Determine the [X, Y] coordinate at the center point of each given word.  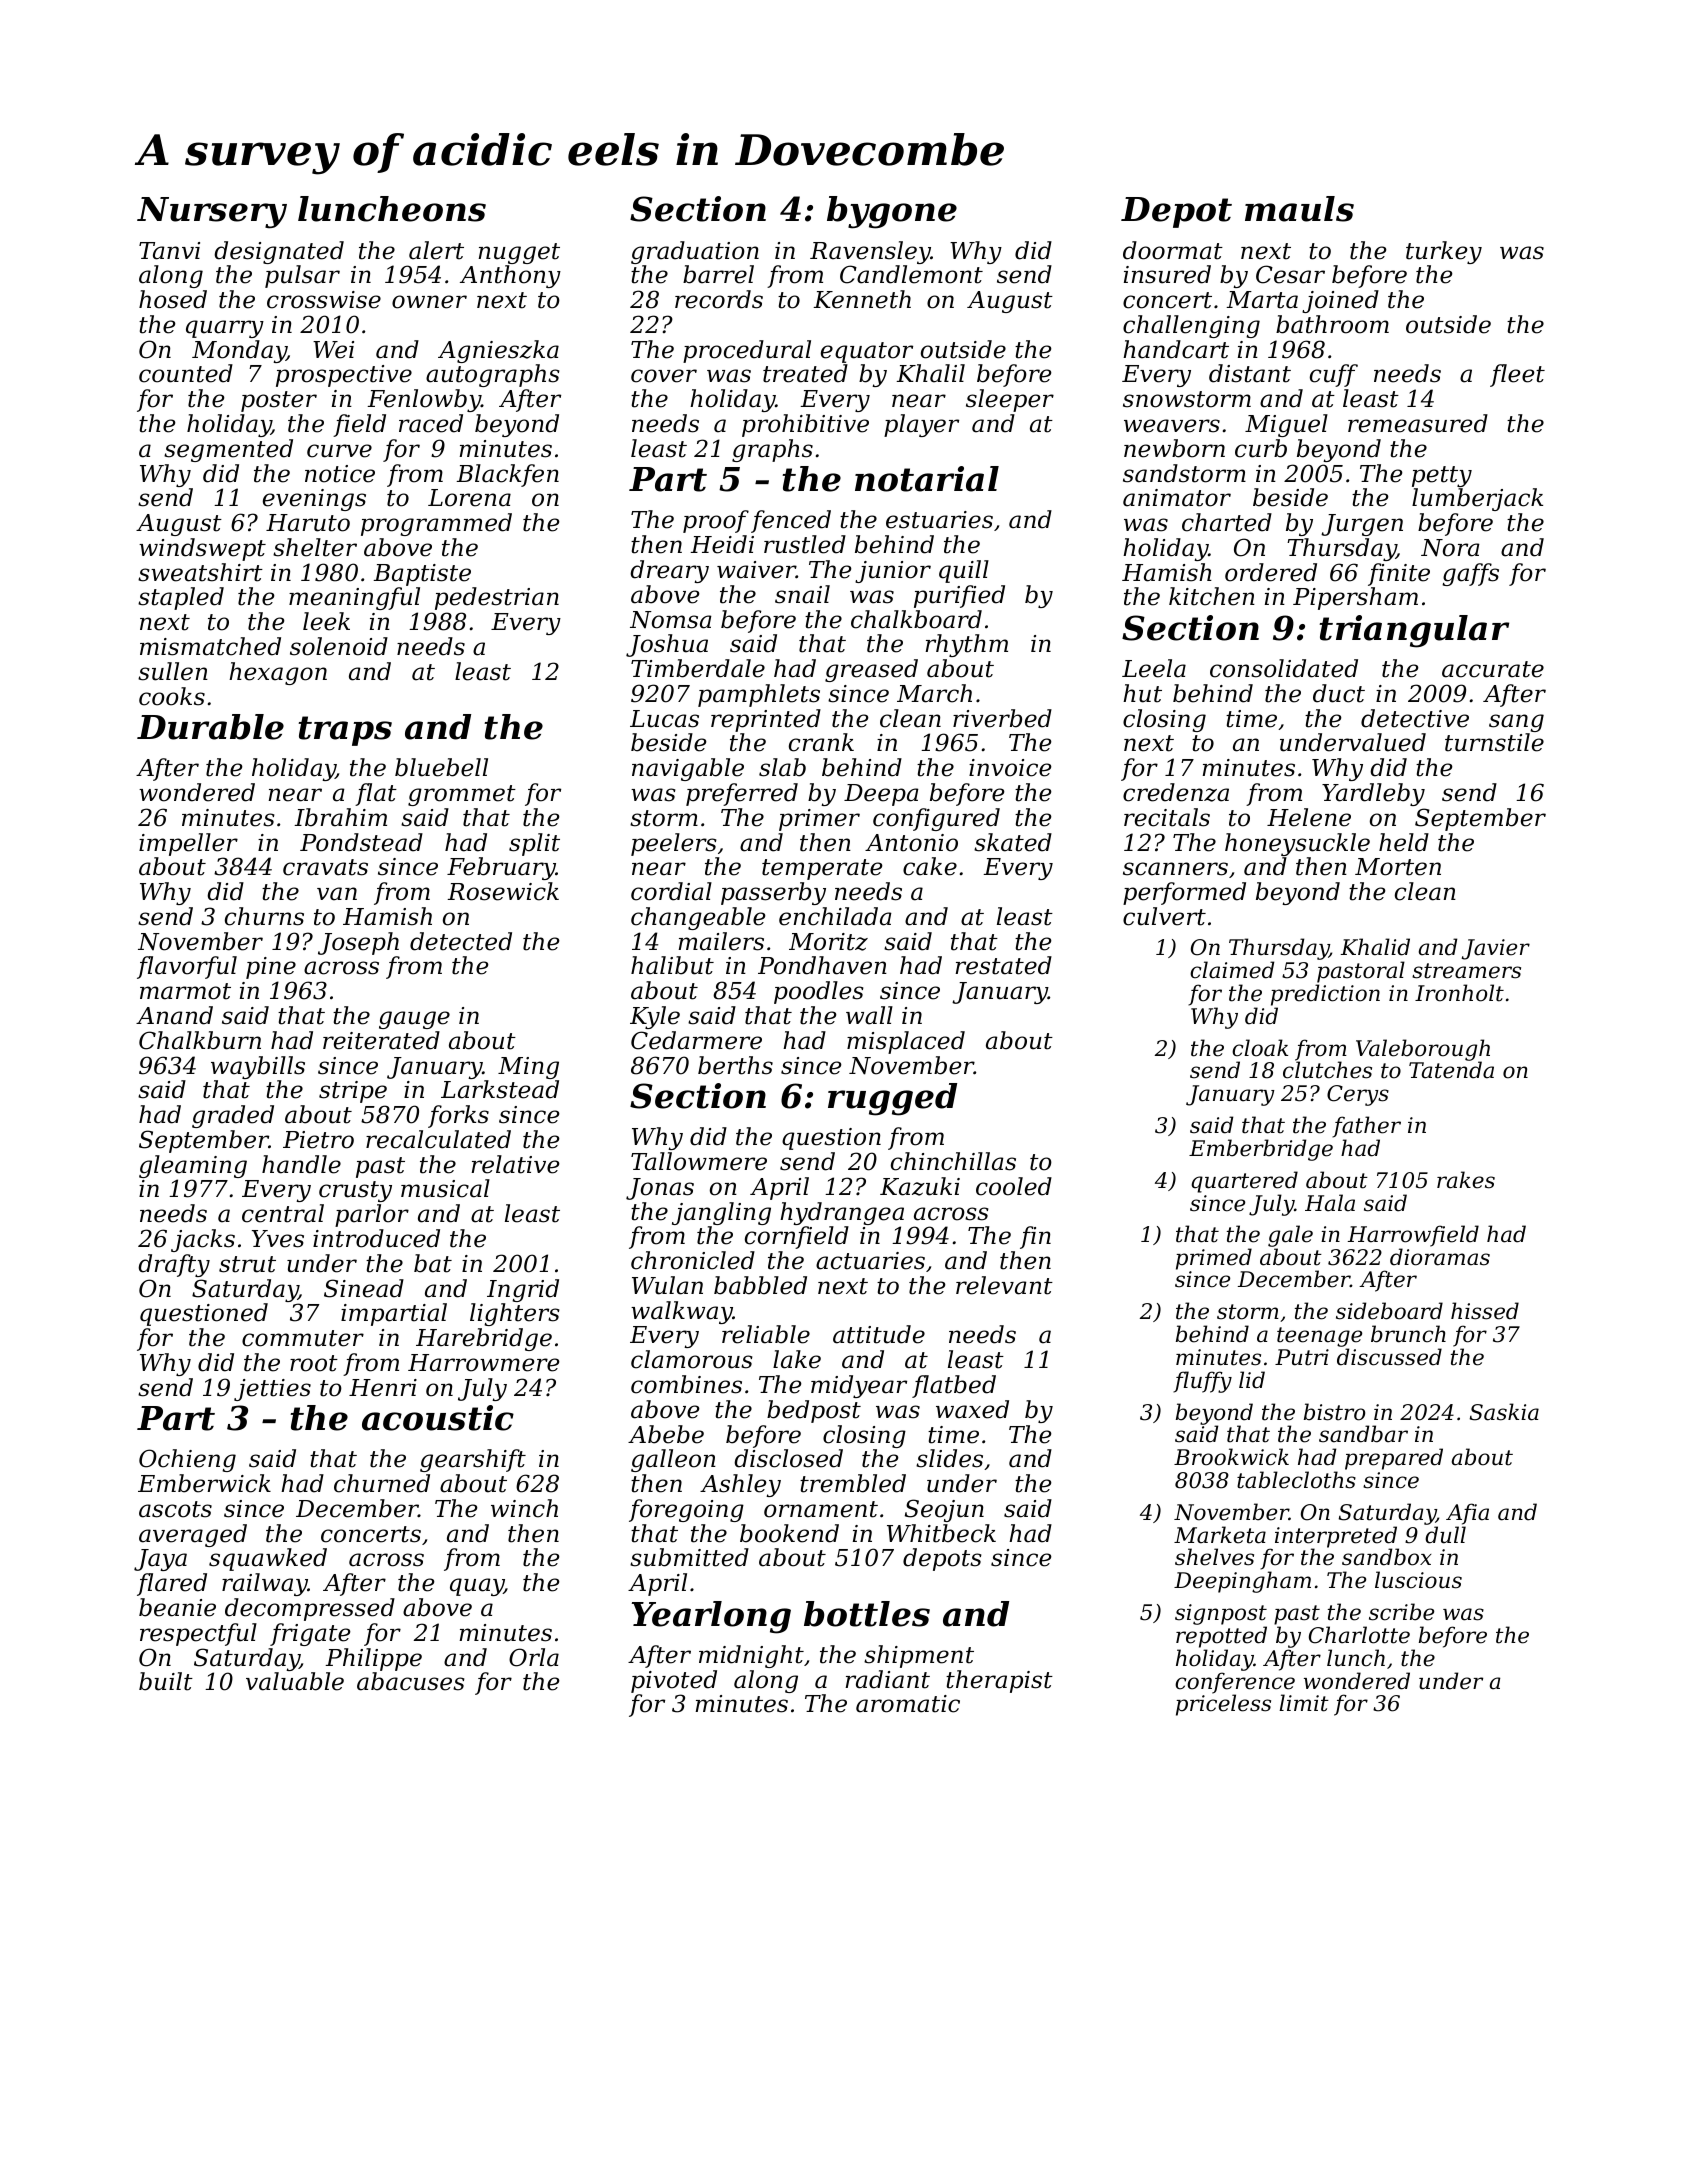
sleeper [1010, 400]
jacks [203, 1240]
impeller [188, 844]
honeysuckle [1297, 844]
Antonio [911, 843]
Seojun [944, 1510]
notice [340, 474]
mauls [1299, 209]
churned [382, 1483]
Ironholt [1459, 993]
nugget [519, 253]
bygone [892, 212]
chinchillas [953, 1161]
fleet [1517, 375]
